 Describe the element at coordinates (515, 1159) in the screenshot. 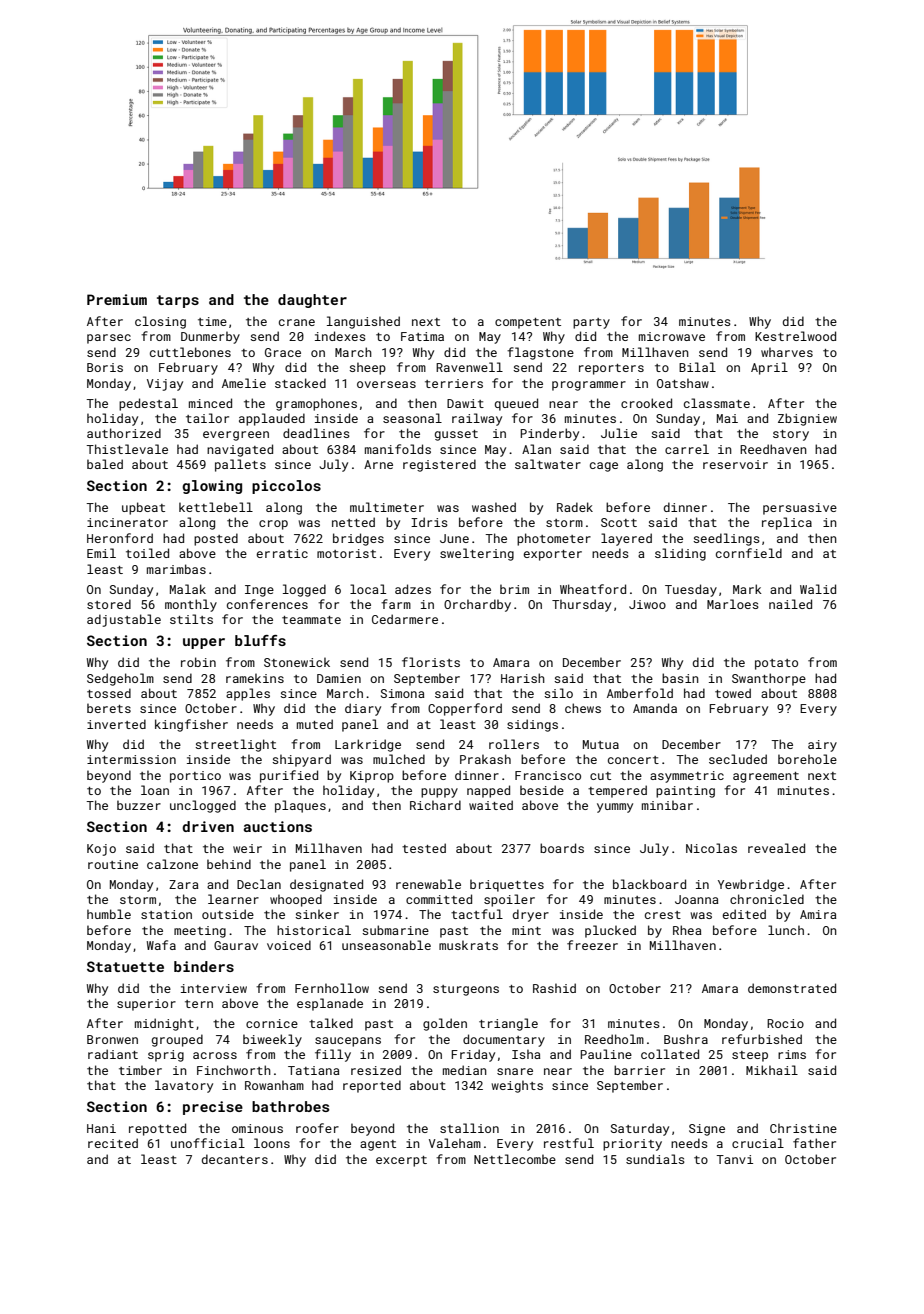

I see `Nettlecombe` at that location.
